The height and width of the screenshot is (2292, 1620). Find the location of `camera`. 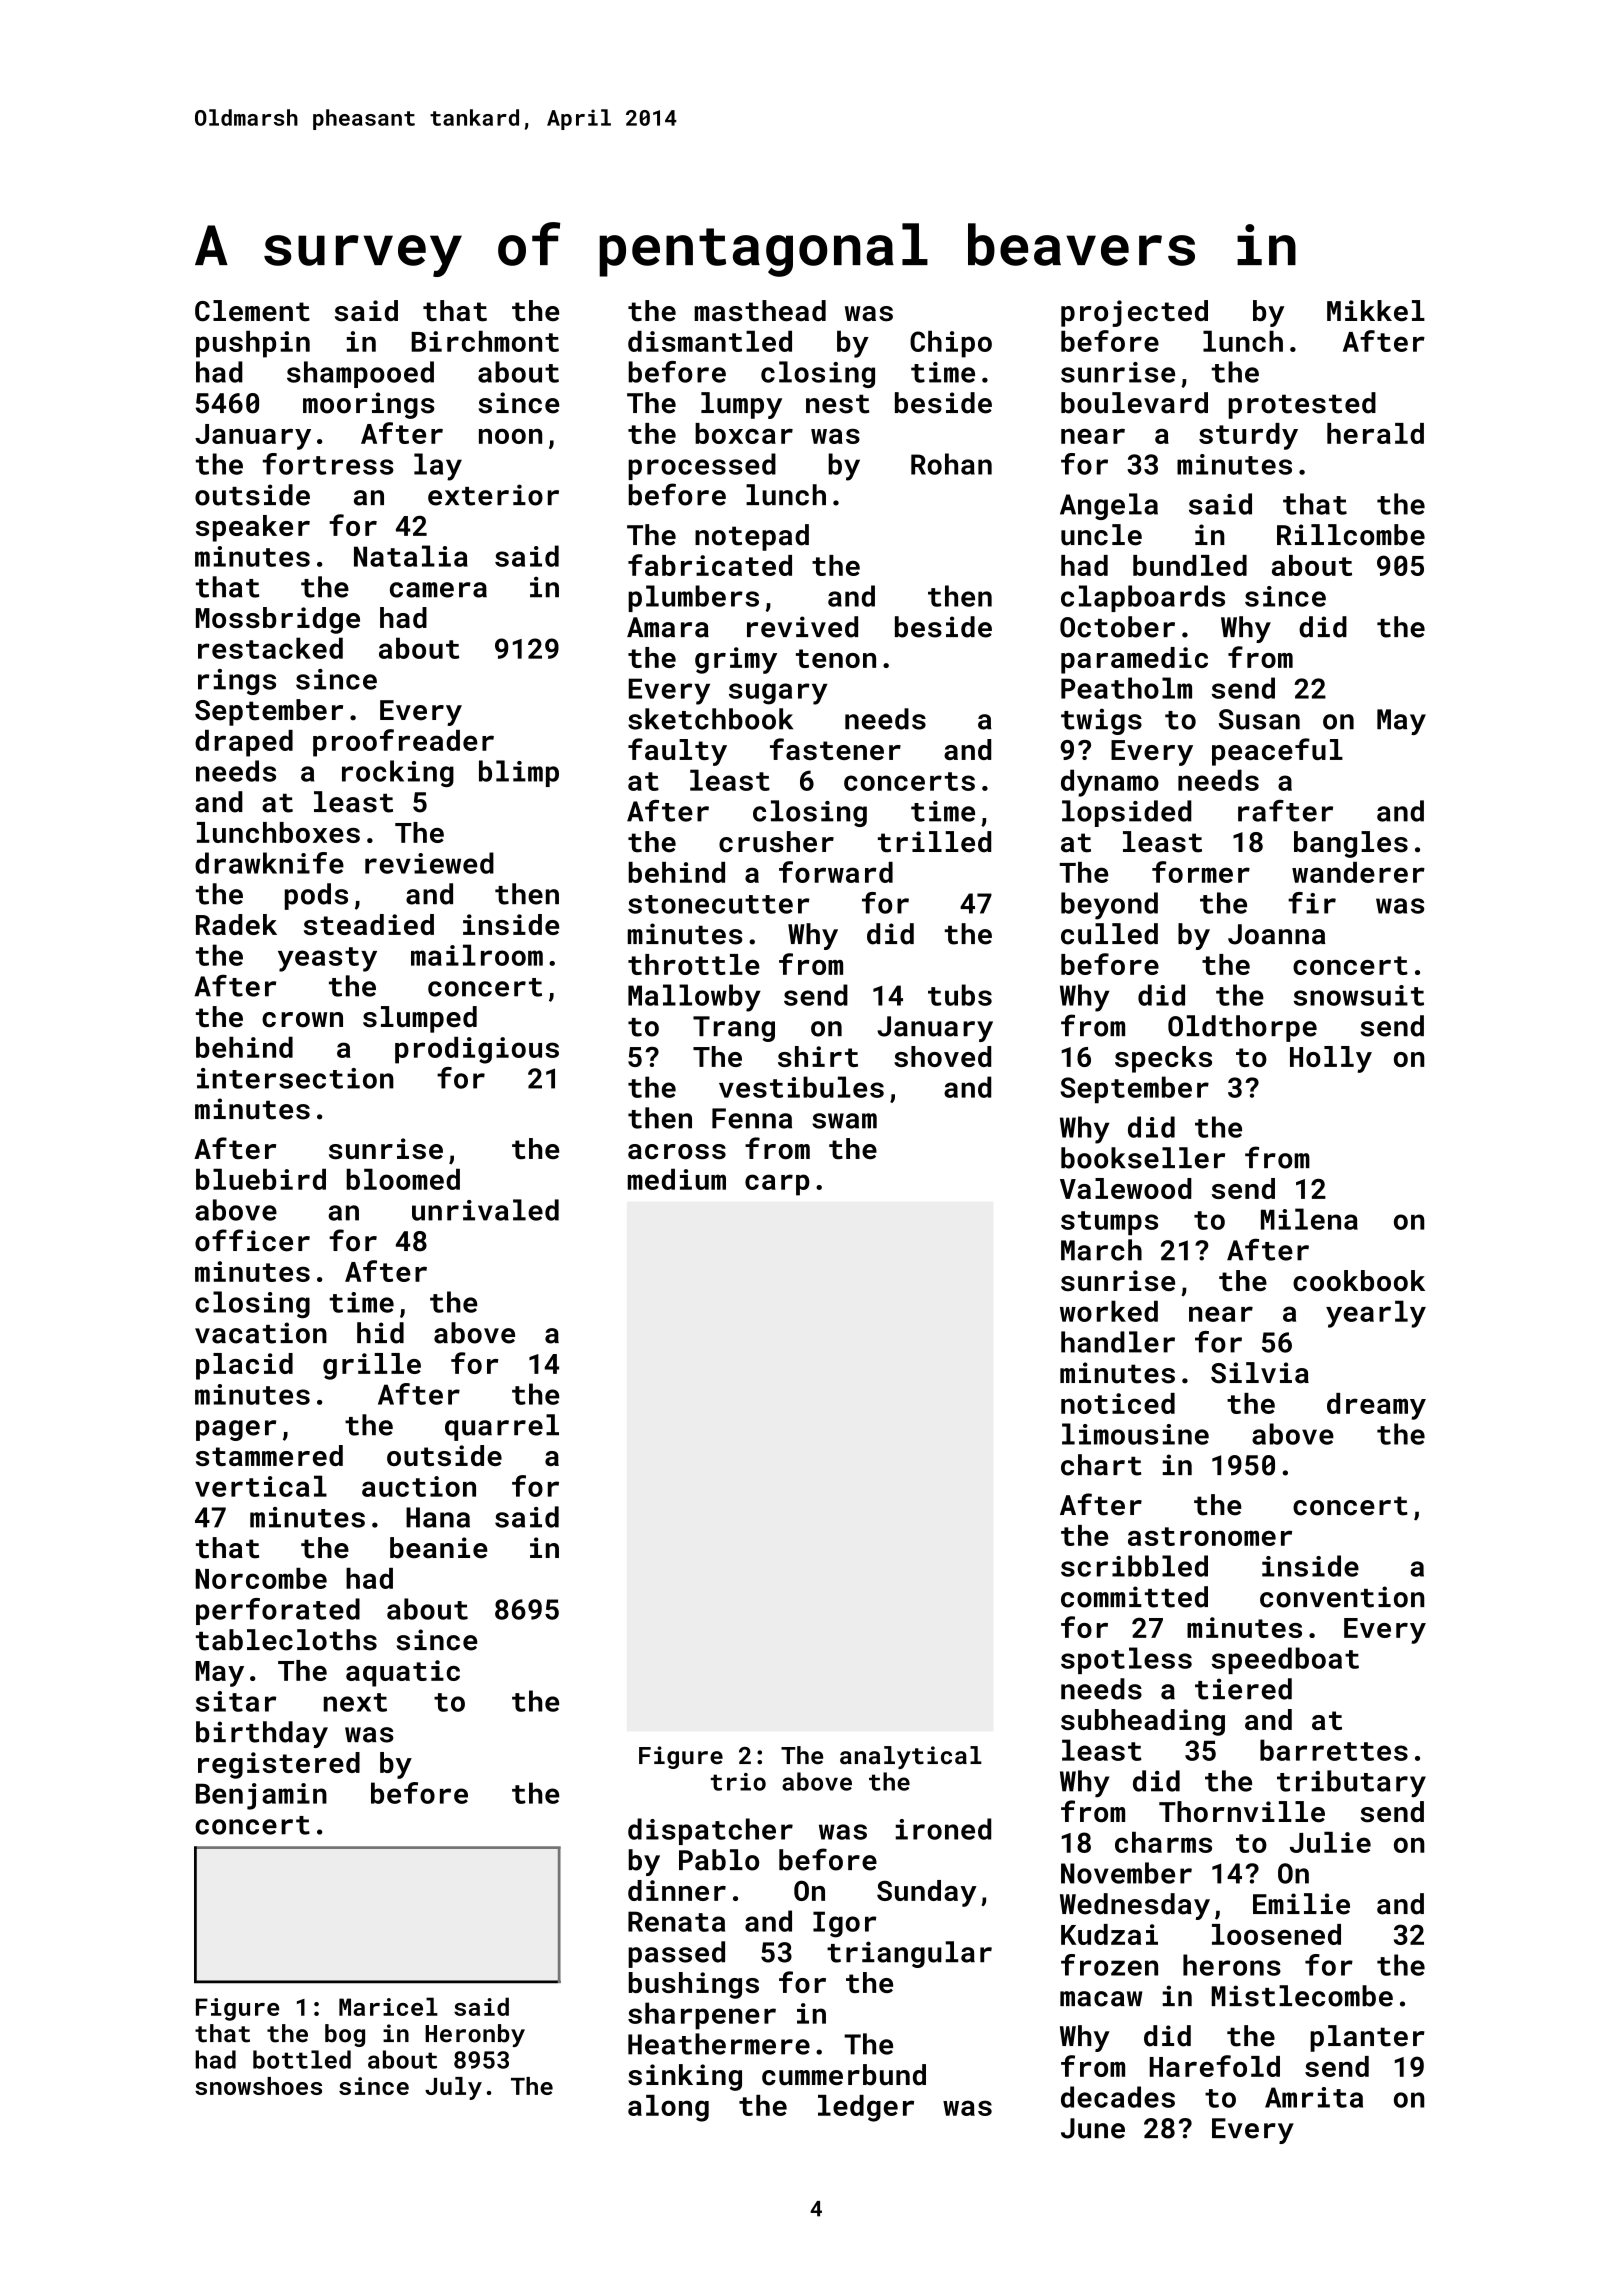

camera is located at coordinates (438, 590).
